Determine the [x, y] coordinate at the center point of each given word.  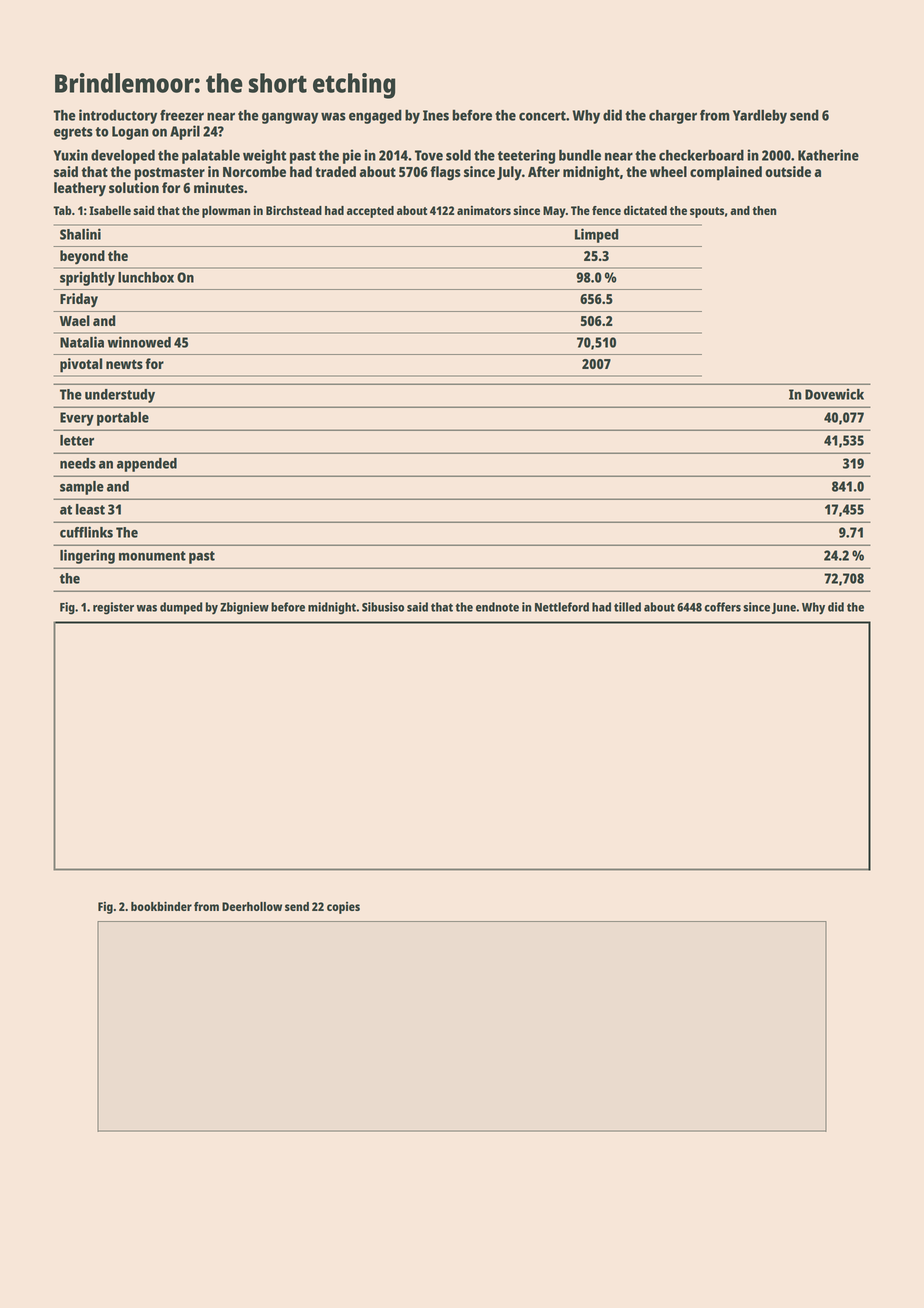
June [784, 608]
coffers [722, 607]
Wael [75, 320]
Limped [596, 235]
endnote [497, 607]
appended [147, 465]
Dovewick [834, 394]
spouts [707, 212]
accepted [370, 212]
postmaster [169, 174]
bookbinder [161, 906]
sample [82, 488]
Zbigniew [244, 608]
